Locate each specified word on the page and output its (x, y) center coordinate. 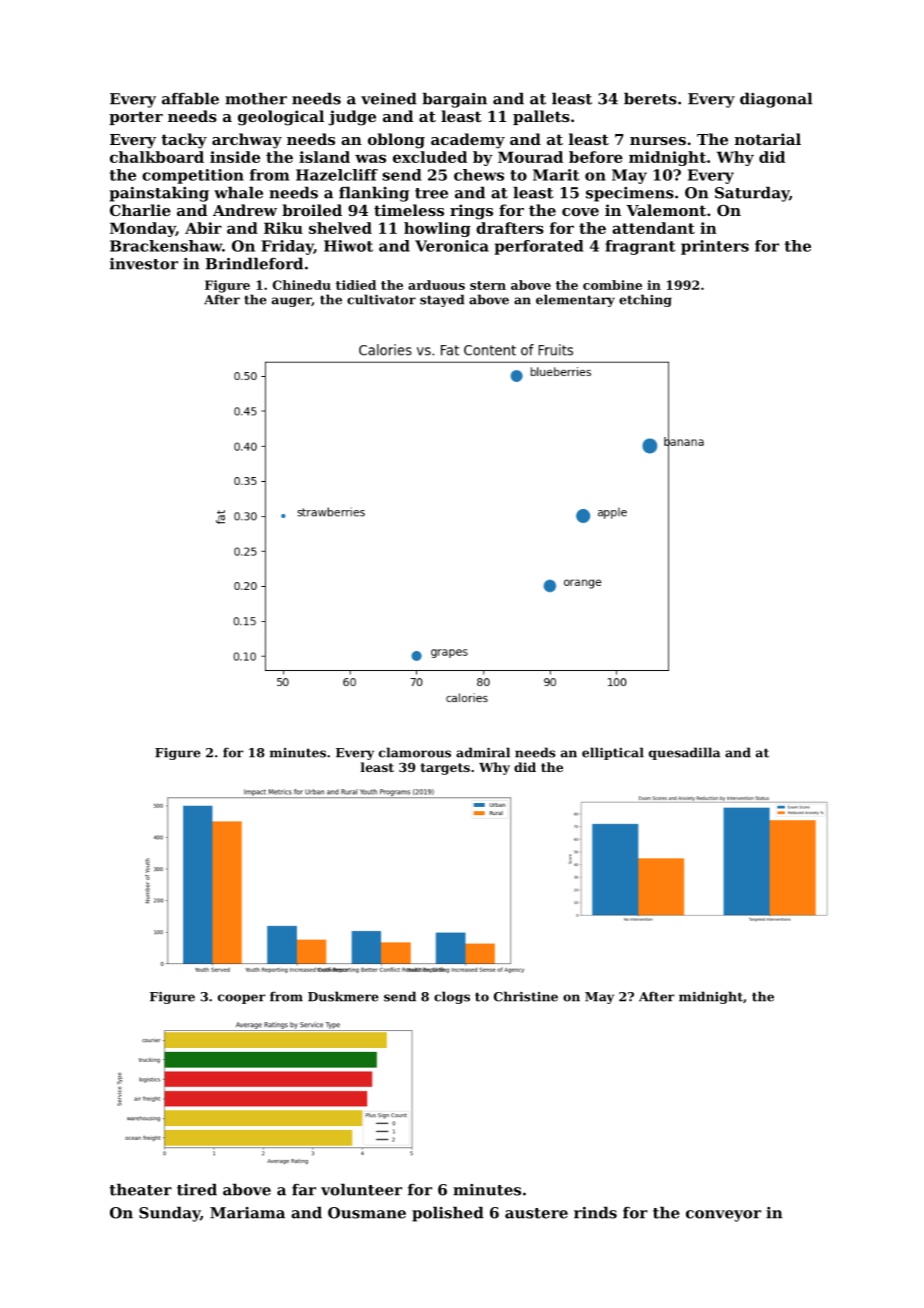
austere (536, 1213)
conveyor (723, 1216)
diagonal (776, 100)
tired (197, 1189)
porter (136, 118)
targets (445, 769)
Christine (526, 996)
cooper (242, 999)
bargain (454, 100)
